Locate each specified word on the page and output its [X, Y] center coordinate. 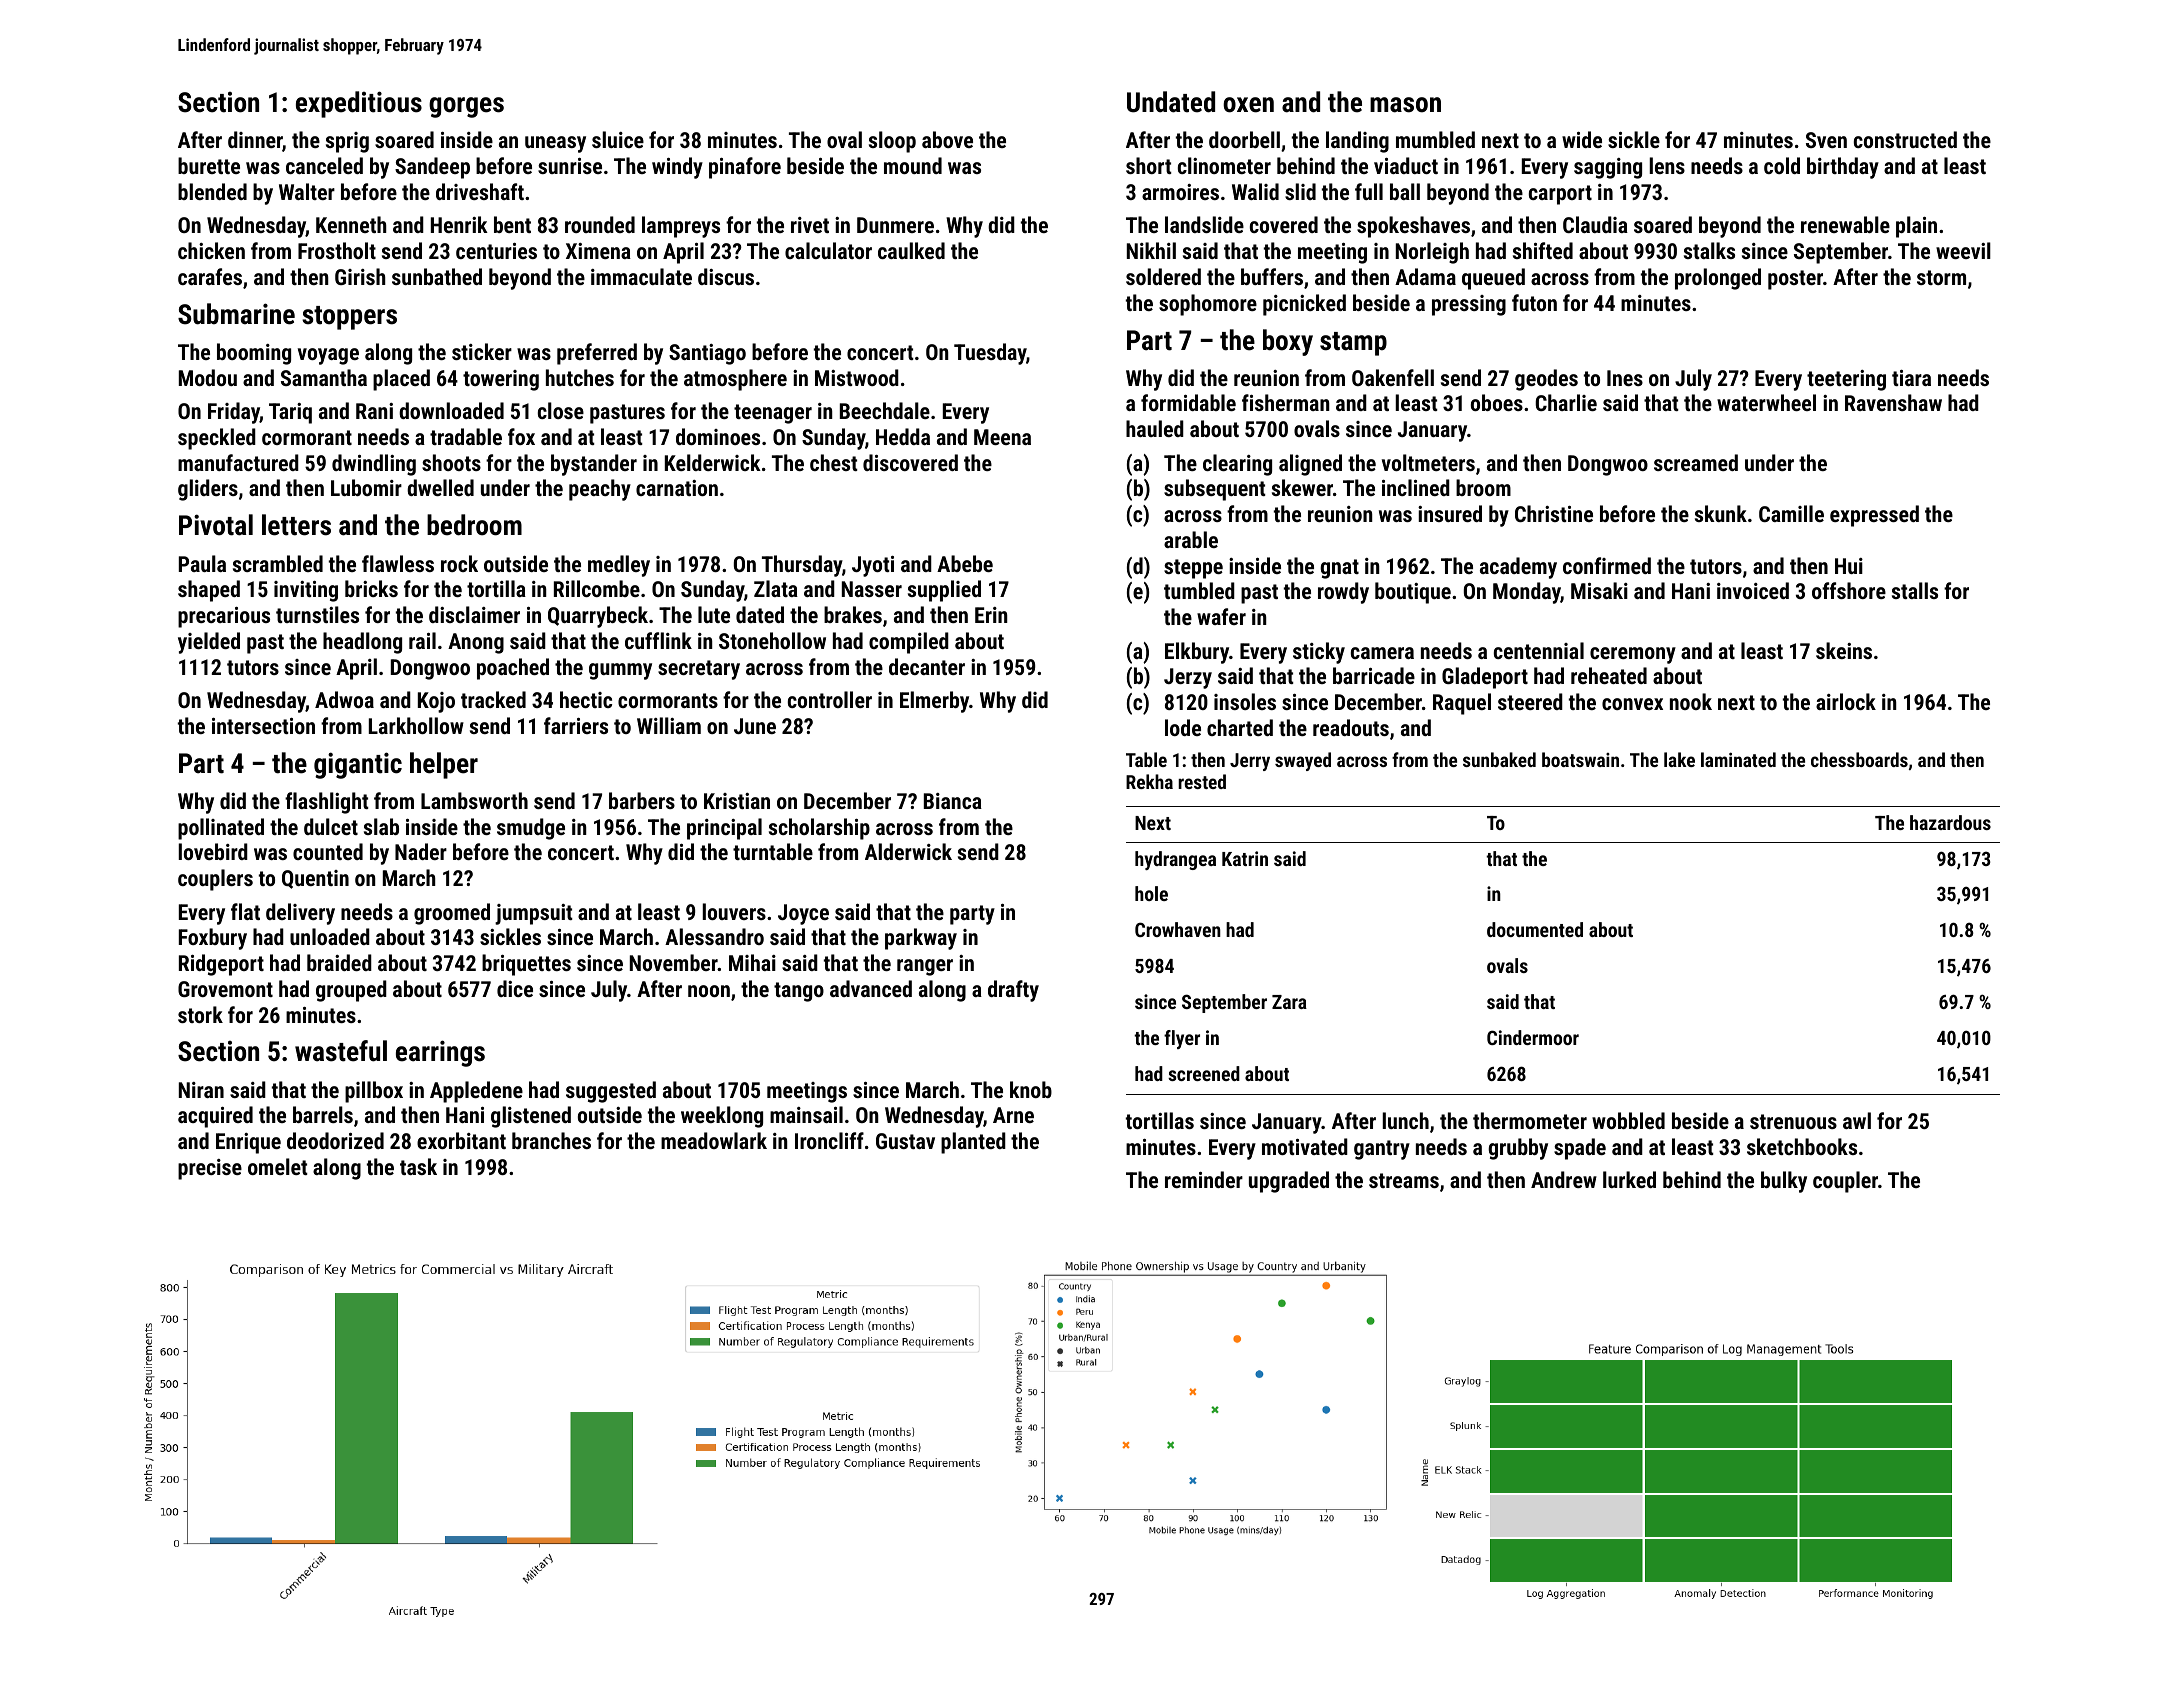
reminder [1204, 1179]
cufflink [658, 640]
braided [339, 962]
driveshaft [480, 191]
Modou [208, 377]
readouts [1351, 727]
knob [1031, 1089]
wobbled [1628, 1120]
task [418, 1166]
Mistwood [857, 377]
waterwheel [1766, 402]
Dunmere [895, 225]
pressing [1469, 305]
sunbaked [1499, 759]
